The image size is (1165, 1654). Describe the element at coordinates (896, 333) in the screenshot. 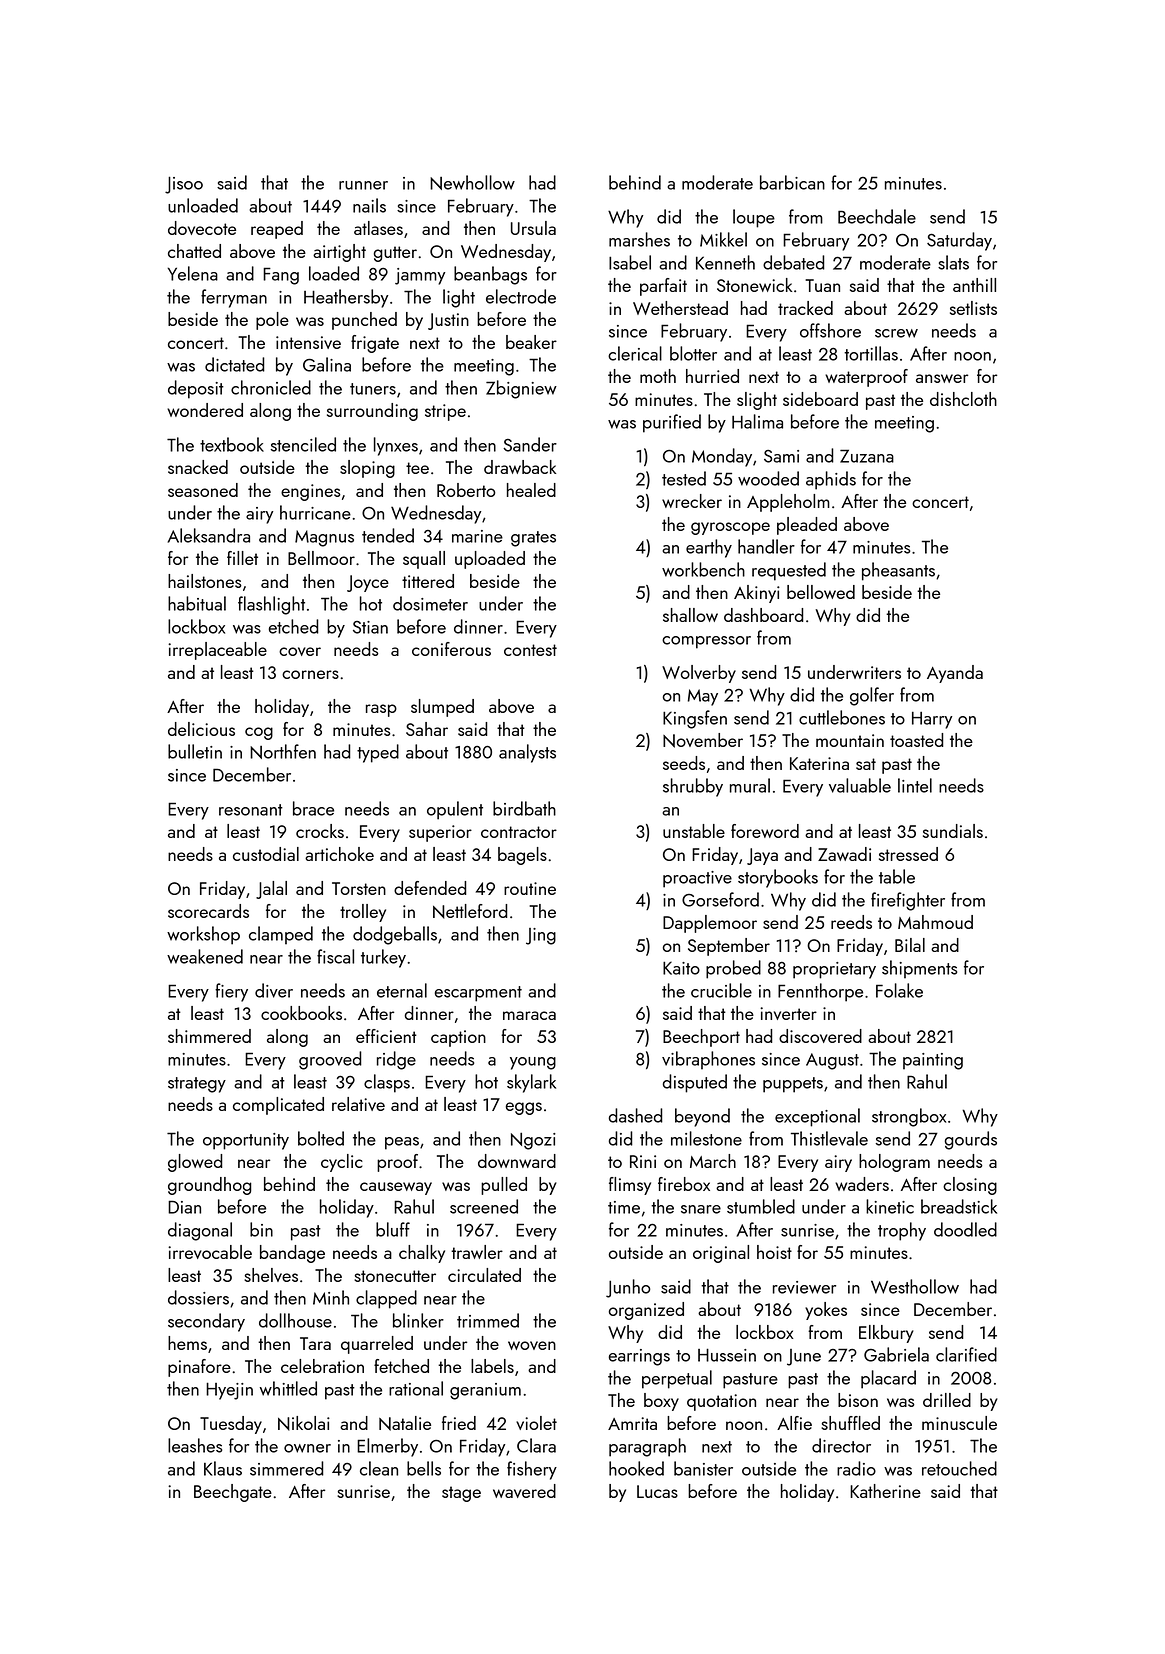

I see `screw` at that location.
